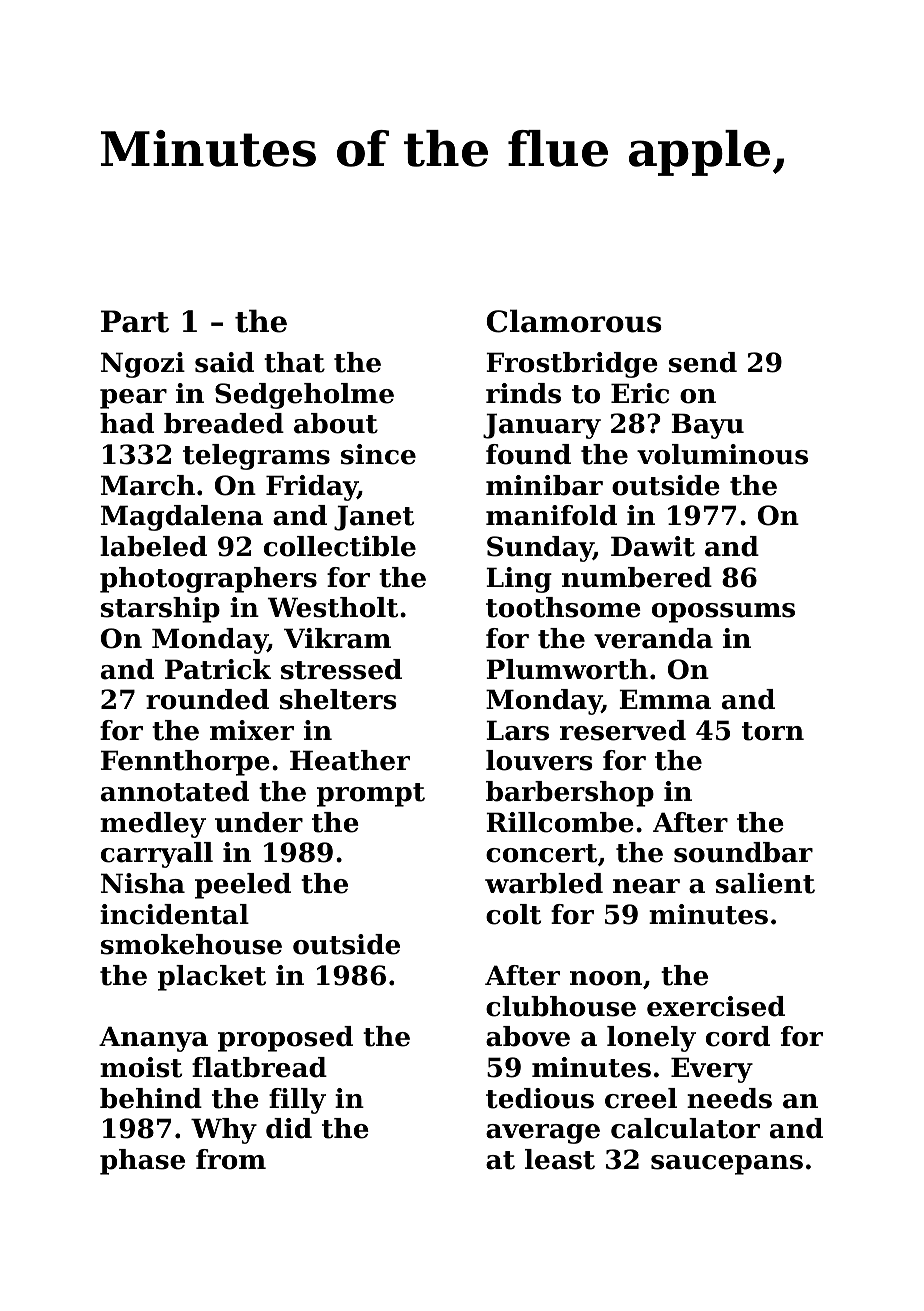 This screenshot has width=924, height=1311. What do you see at coordinates (175, 791) in the screenshot?
I see `annotated` at bounding box center [175, 791].
